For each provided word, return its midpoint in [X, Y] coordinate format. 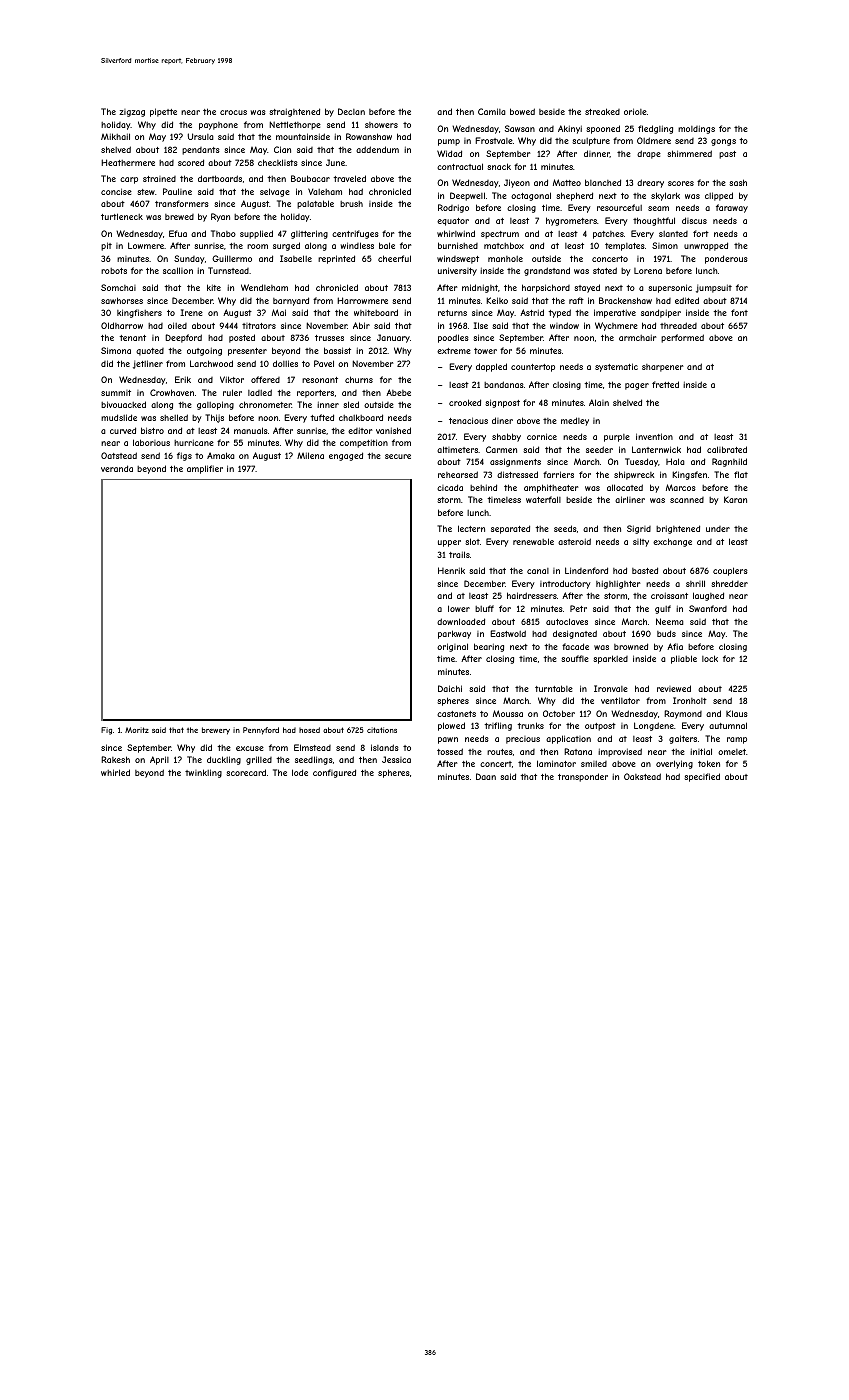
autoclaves [567, 621]
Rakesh [115, 759]
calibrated [727, 449]
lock [710, 658]
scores [681, 183]
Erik [183, 379]
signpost [502, 403]
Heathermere [128, 162]
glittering [309, 234]
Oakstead [642, 776]
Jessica [396, 759]
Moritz [137, 730]
